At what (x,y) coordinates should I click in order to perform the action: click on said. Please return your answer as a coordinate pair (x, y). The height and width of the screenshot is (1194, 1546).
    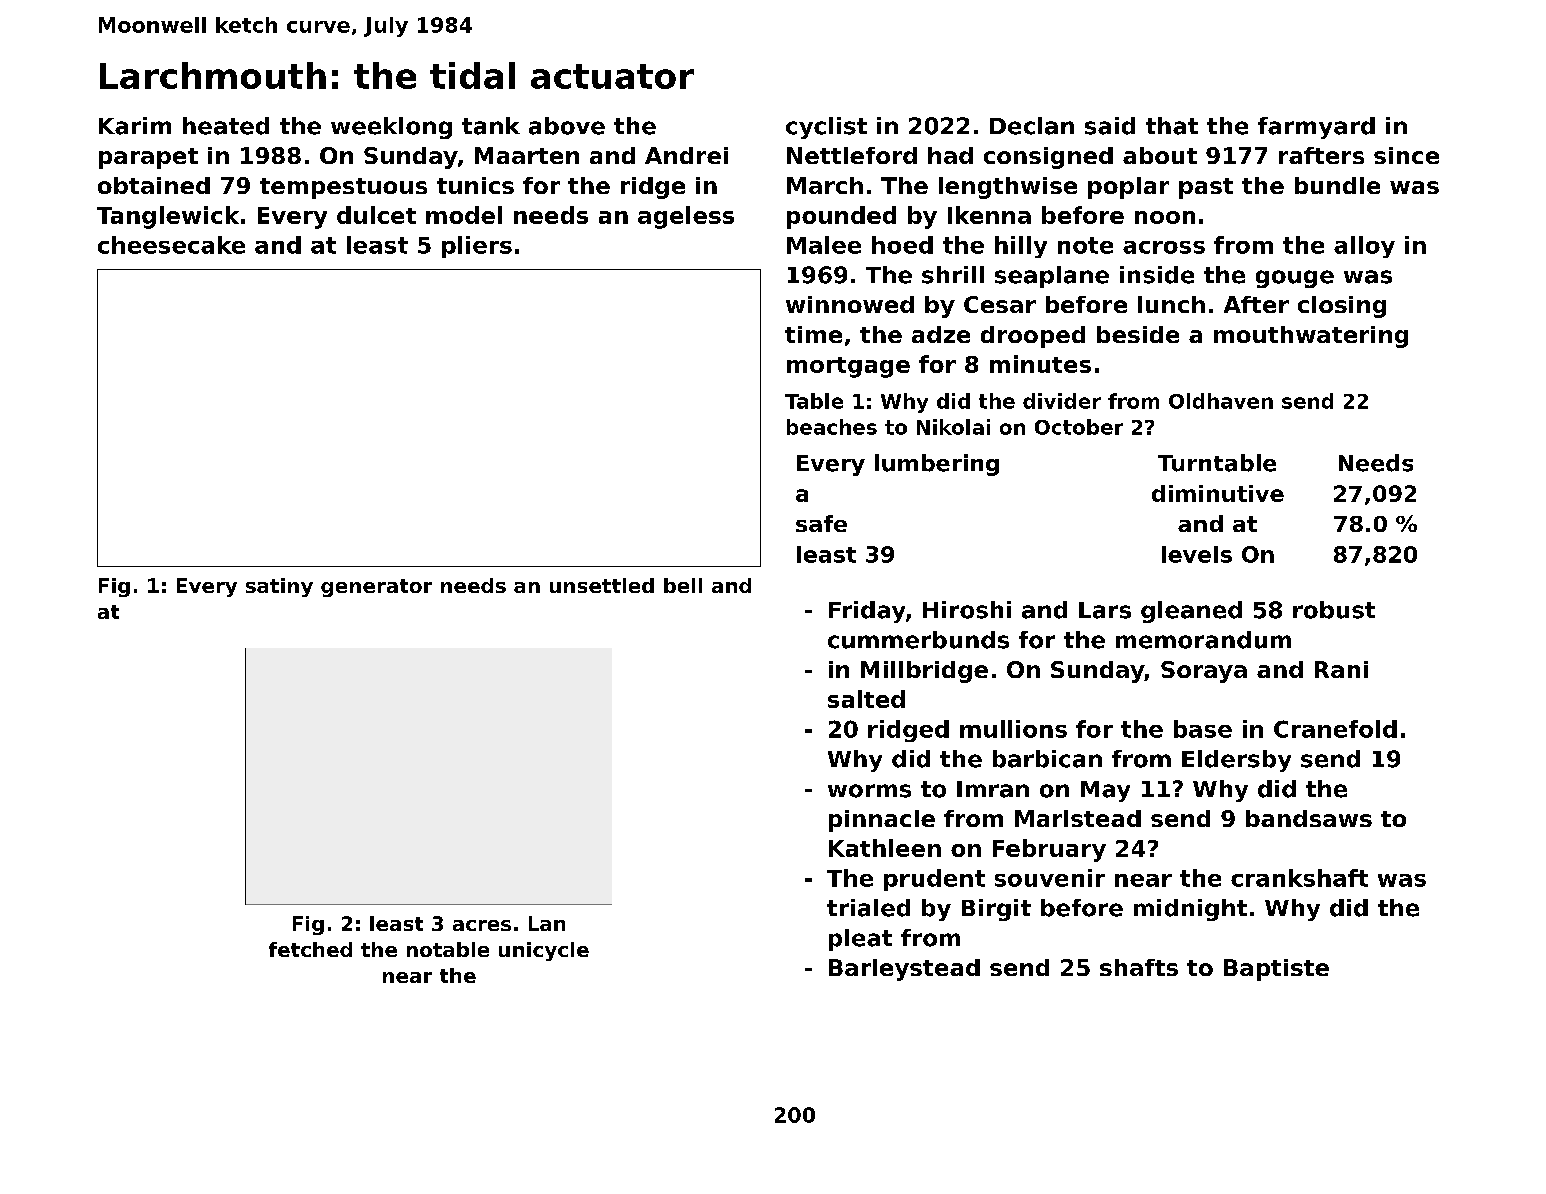
    Looking at the image, I should click on (1110, 126).
